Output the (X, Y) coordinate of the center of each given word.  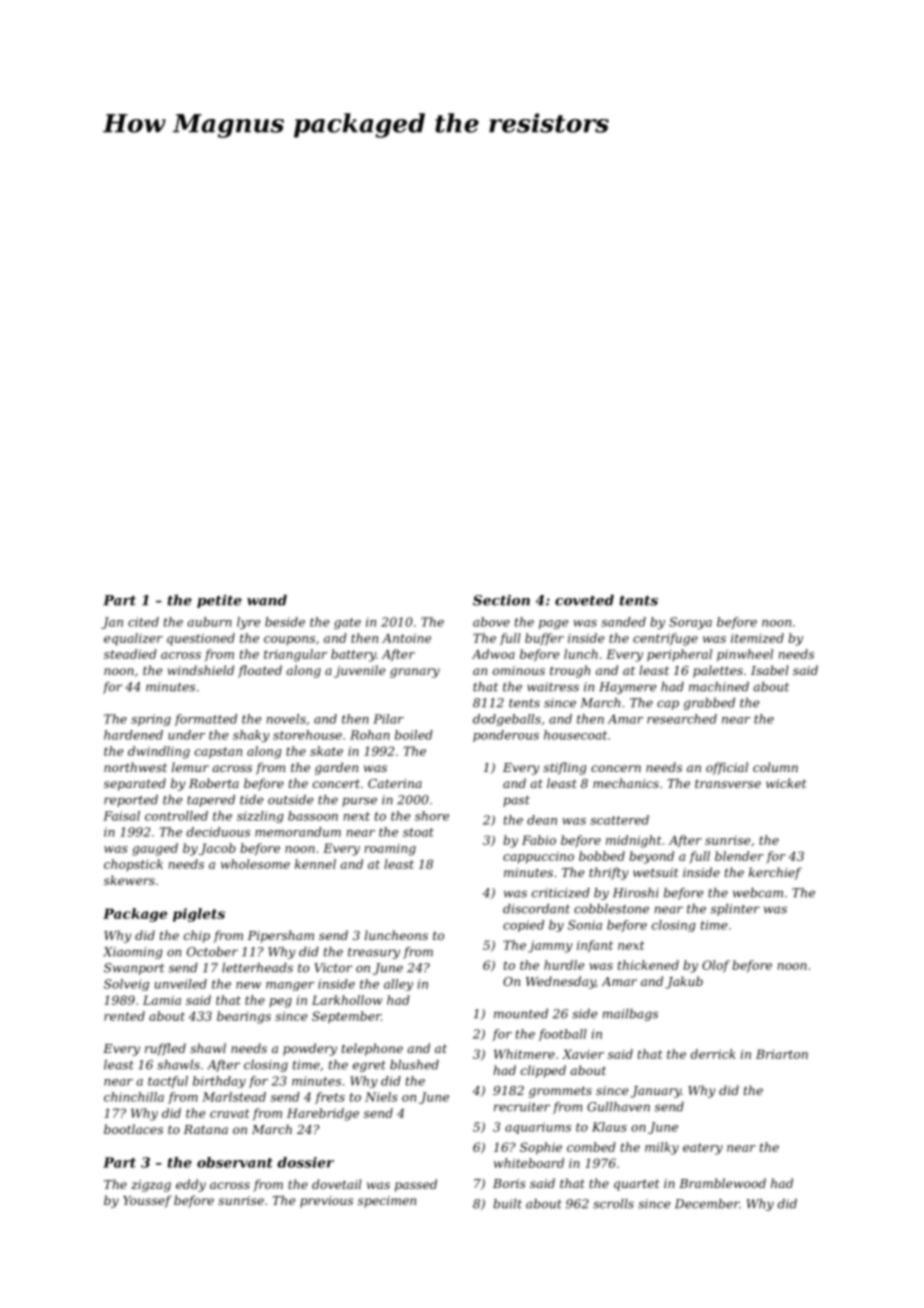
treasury (374, 953)
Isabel (770, 670)
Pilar (388, 719)
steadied (130, 654)
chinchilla (134, 1097)
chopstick (133, 865)
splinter (735, 910)
